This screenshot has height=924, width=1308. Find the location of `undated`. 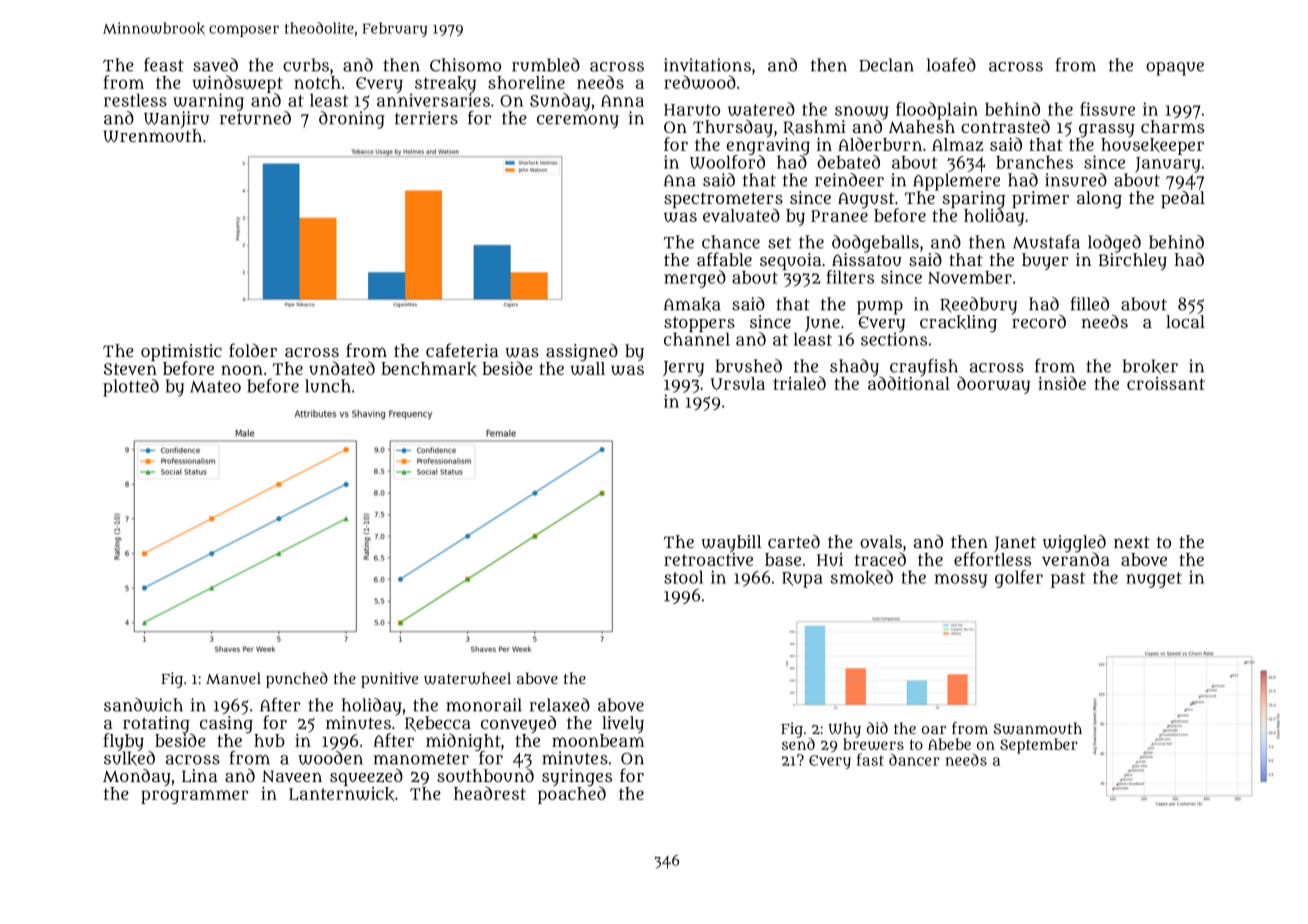

undated is located at coordinates (342, 368).
